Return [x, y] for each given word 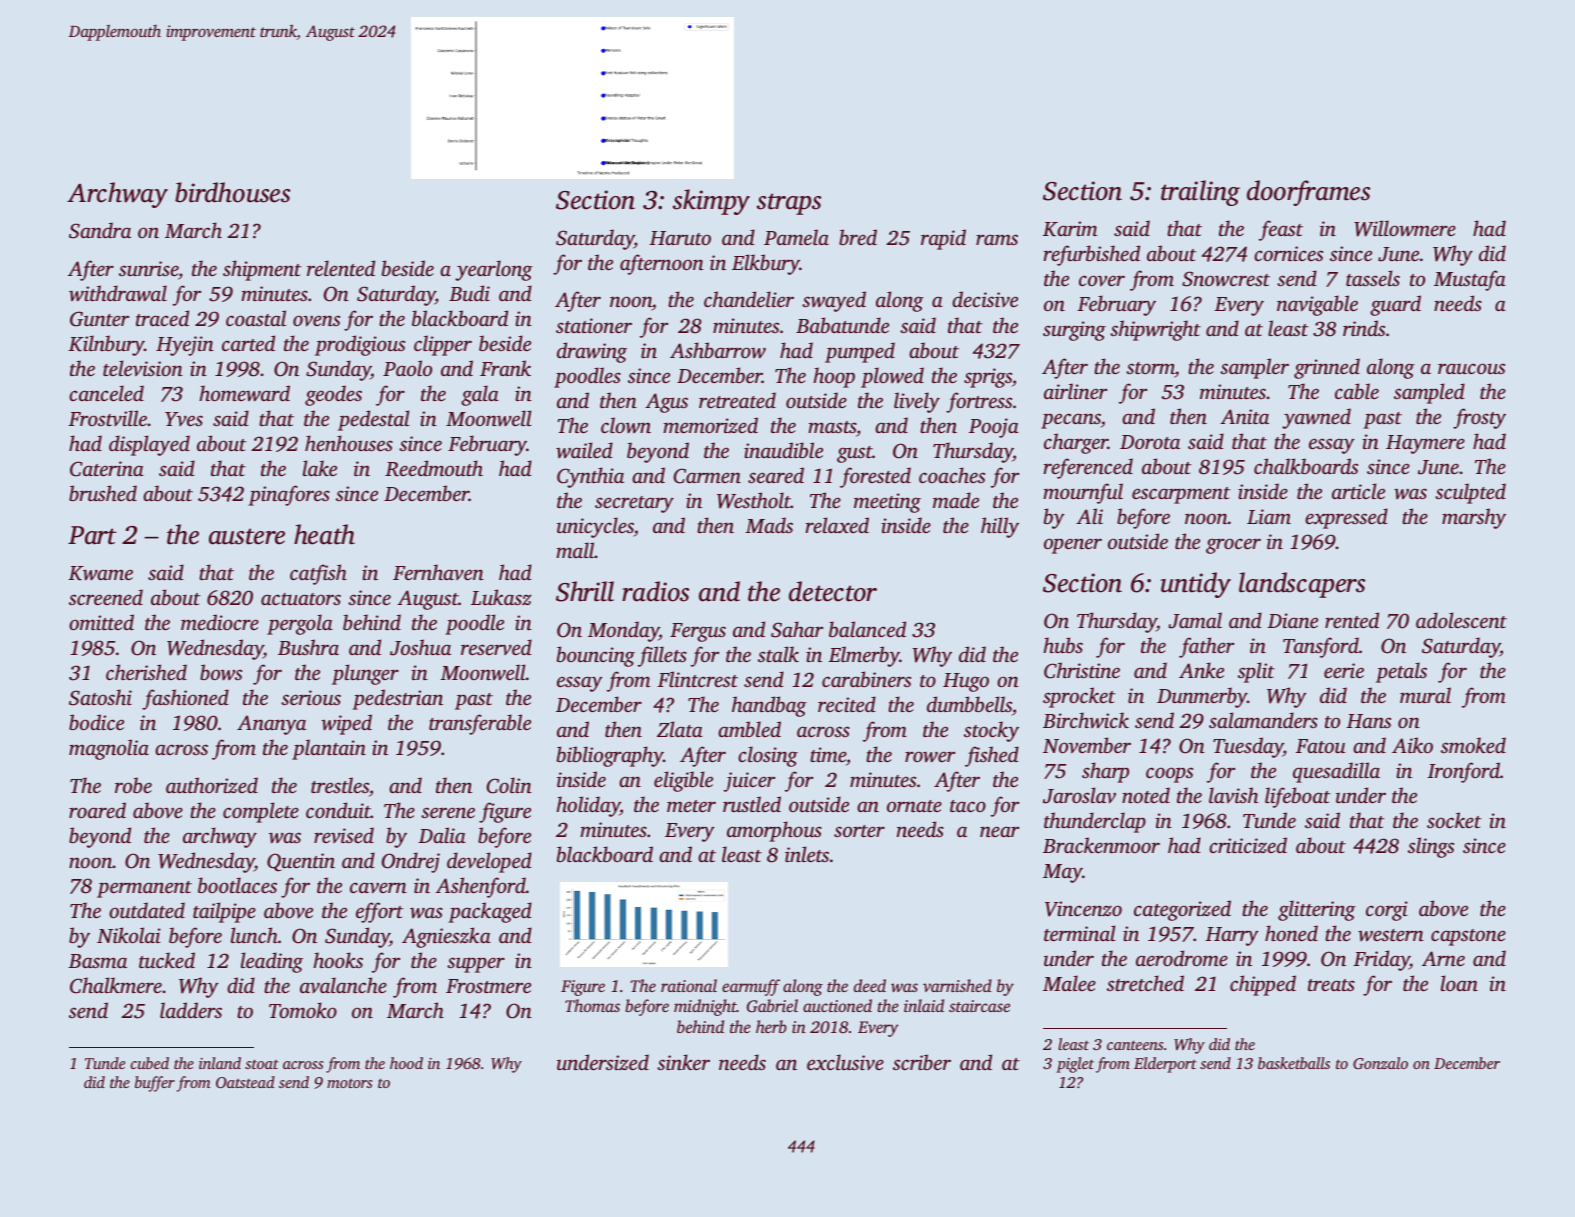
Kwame [100, 573]
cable [1357, 391]
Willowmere [1405, 228]
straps [789, 204]
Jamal [1195, 620]
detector [833, 591]
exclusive [845, 1062]
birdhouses [232, 192]
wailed [584, 450]
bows [221, 672]
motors [349, 1083]
